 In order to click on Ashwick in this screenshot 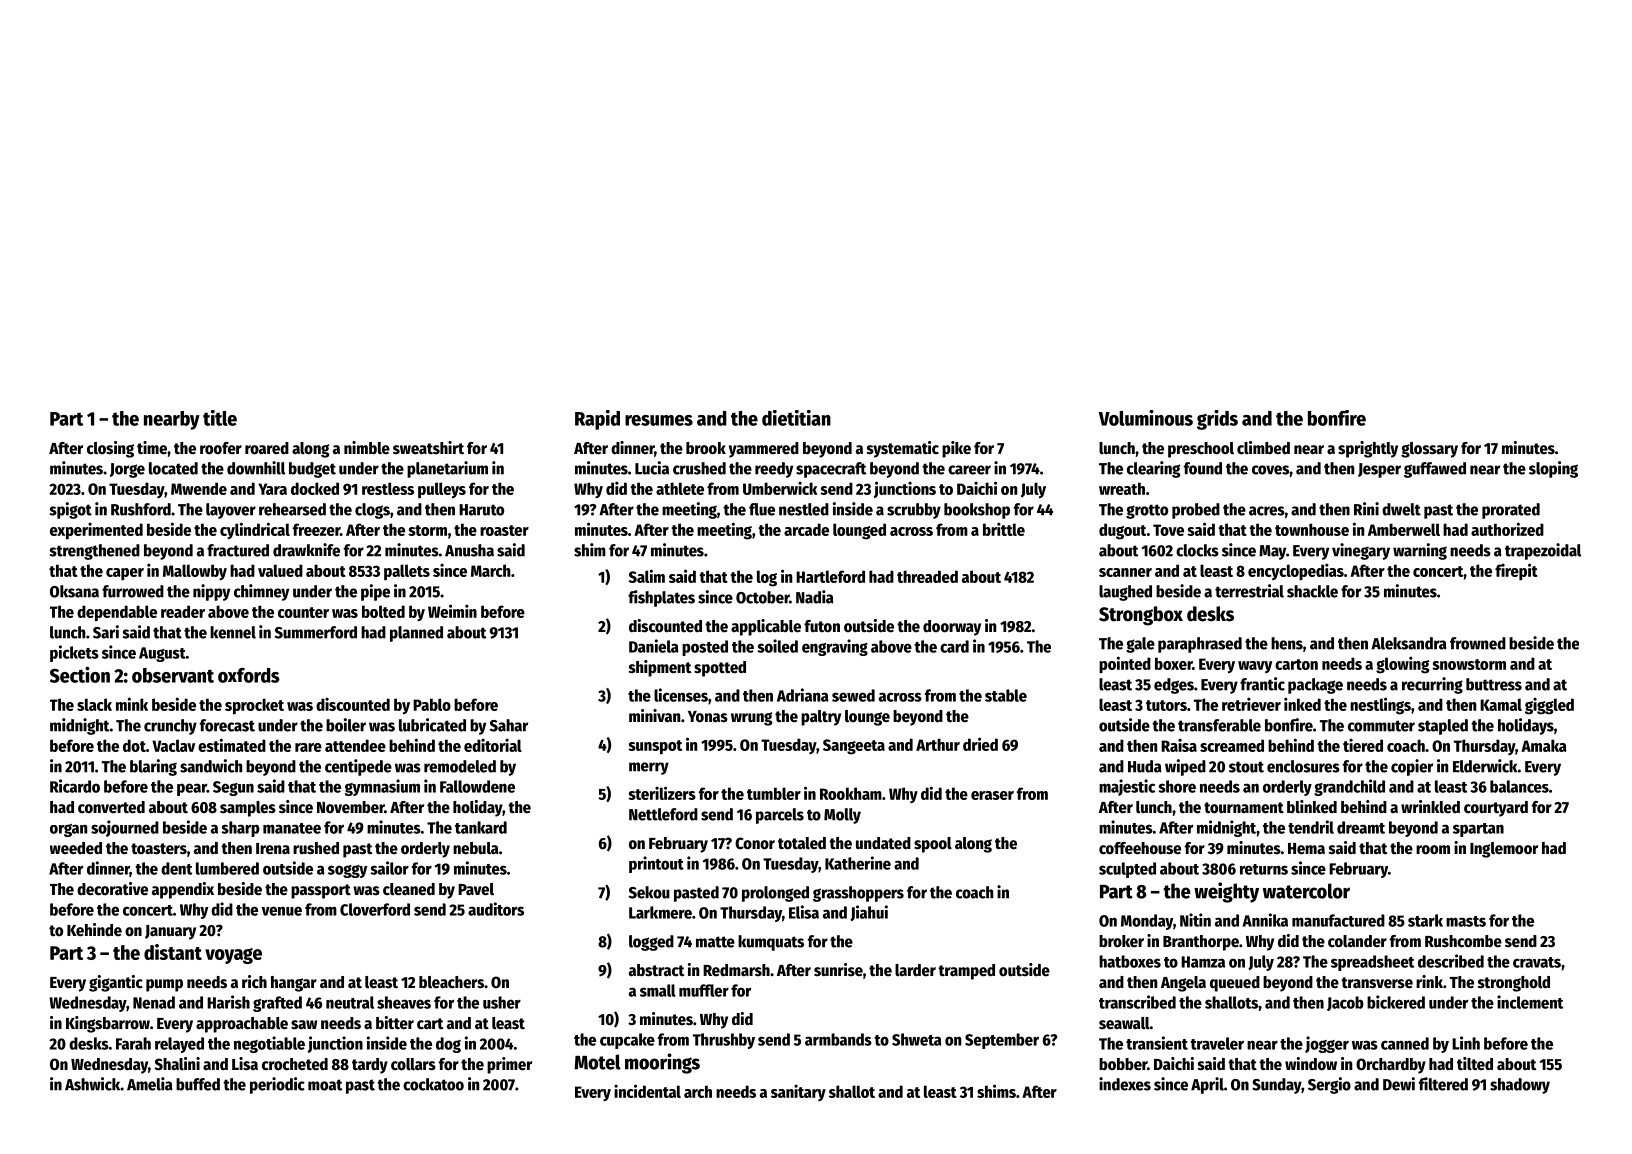, I will do `click(92, 1084)`.
